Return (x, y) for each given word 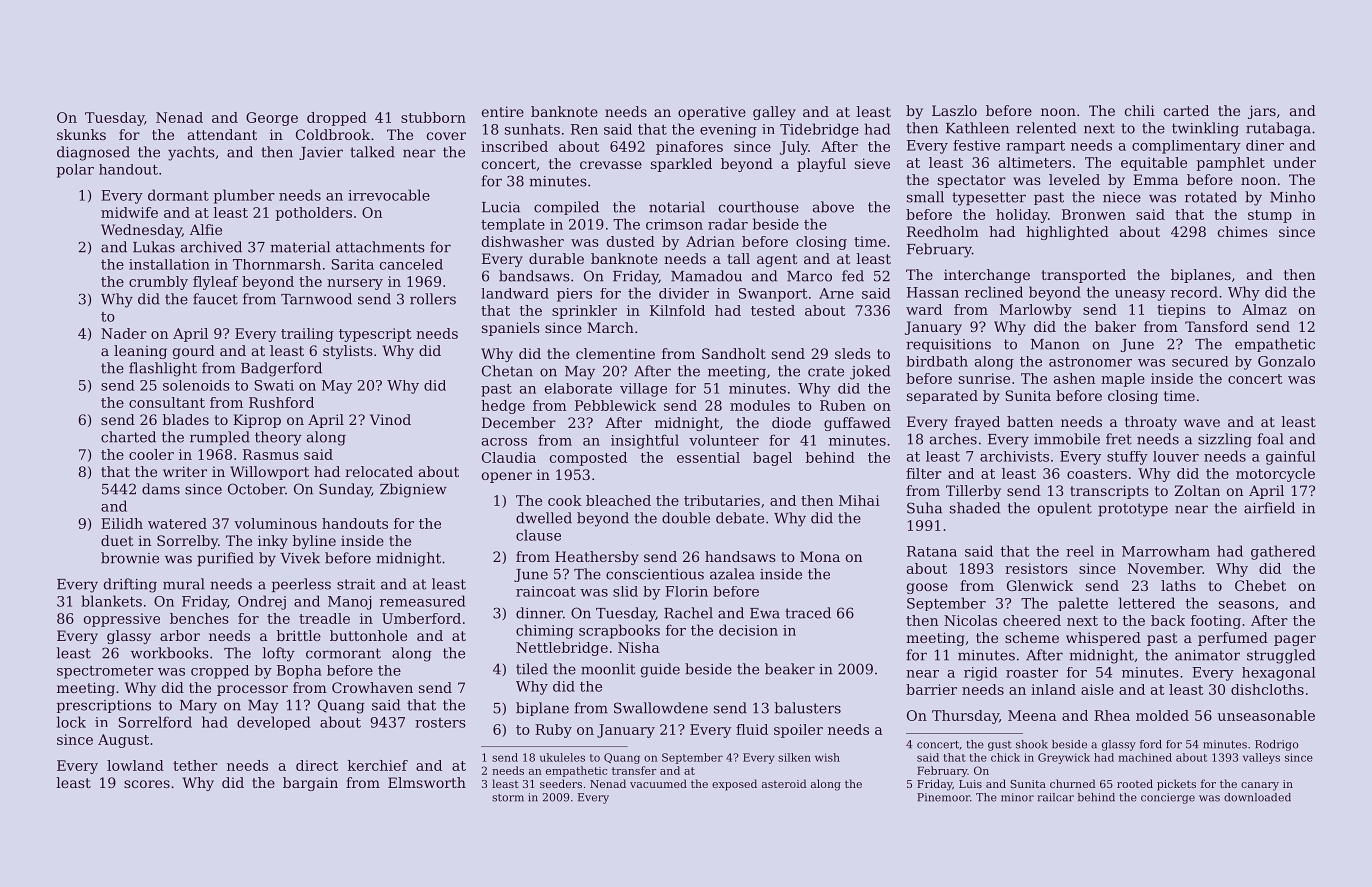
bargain (310, 784)
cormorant (343, 653)
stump (1270, 216)
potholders (314, 214)
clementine (615, 353)
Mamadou (706, 276)
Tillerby (973, 492)
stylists (348, 352)
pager (1295, 640)
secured (1200, 361)
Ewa (765, 613)
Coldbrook (333, 134)
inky (273, 542)
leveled (1074, 179)
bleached (618, 500)
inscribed (514, 146)
